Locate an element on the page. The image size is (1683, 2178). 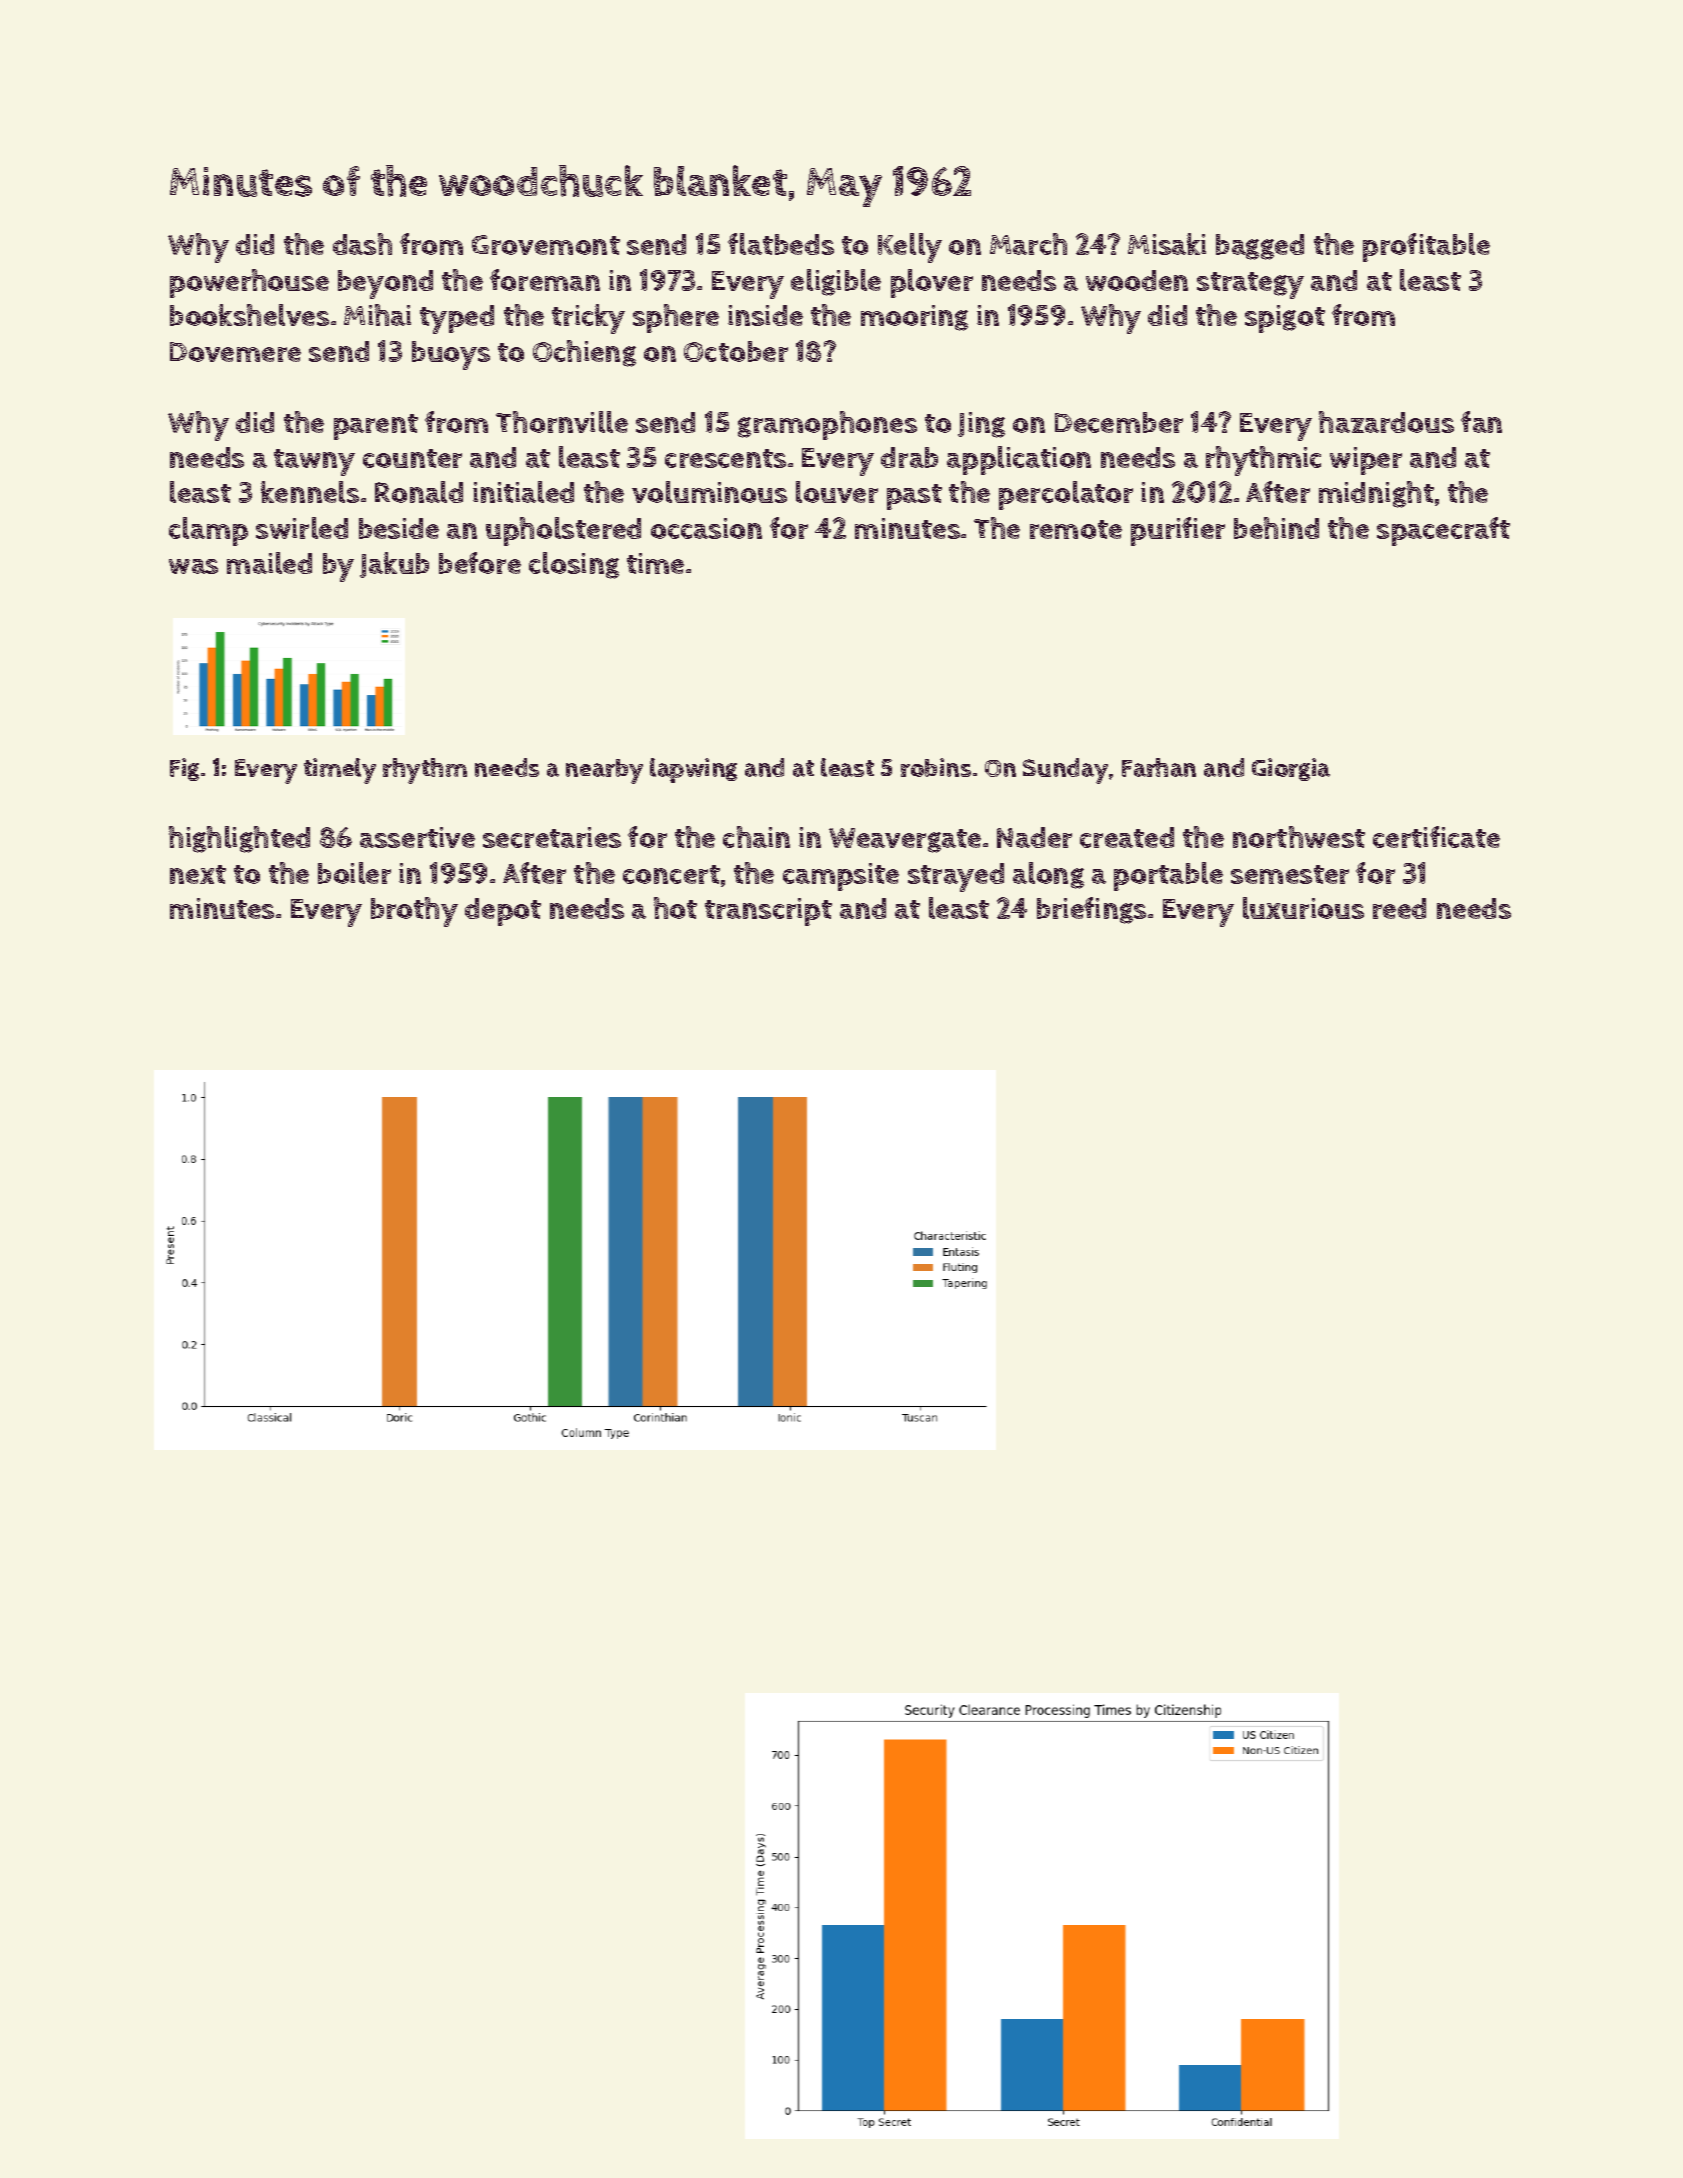
Mihai is located at coordinates (377, 315).
